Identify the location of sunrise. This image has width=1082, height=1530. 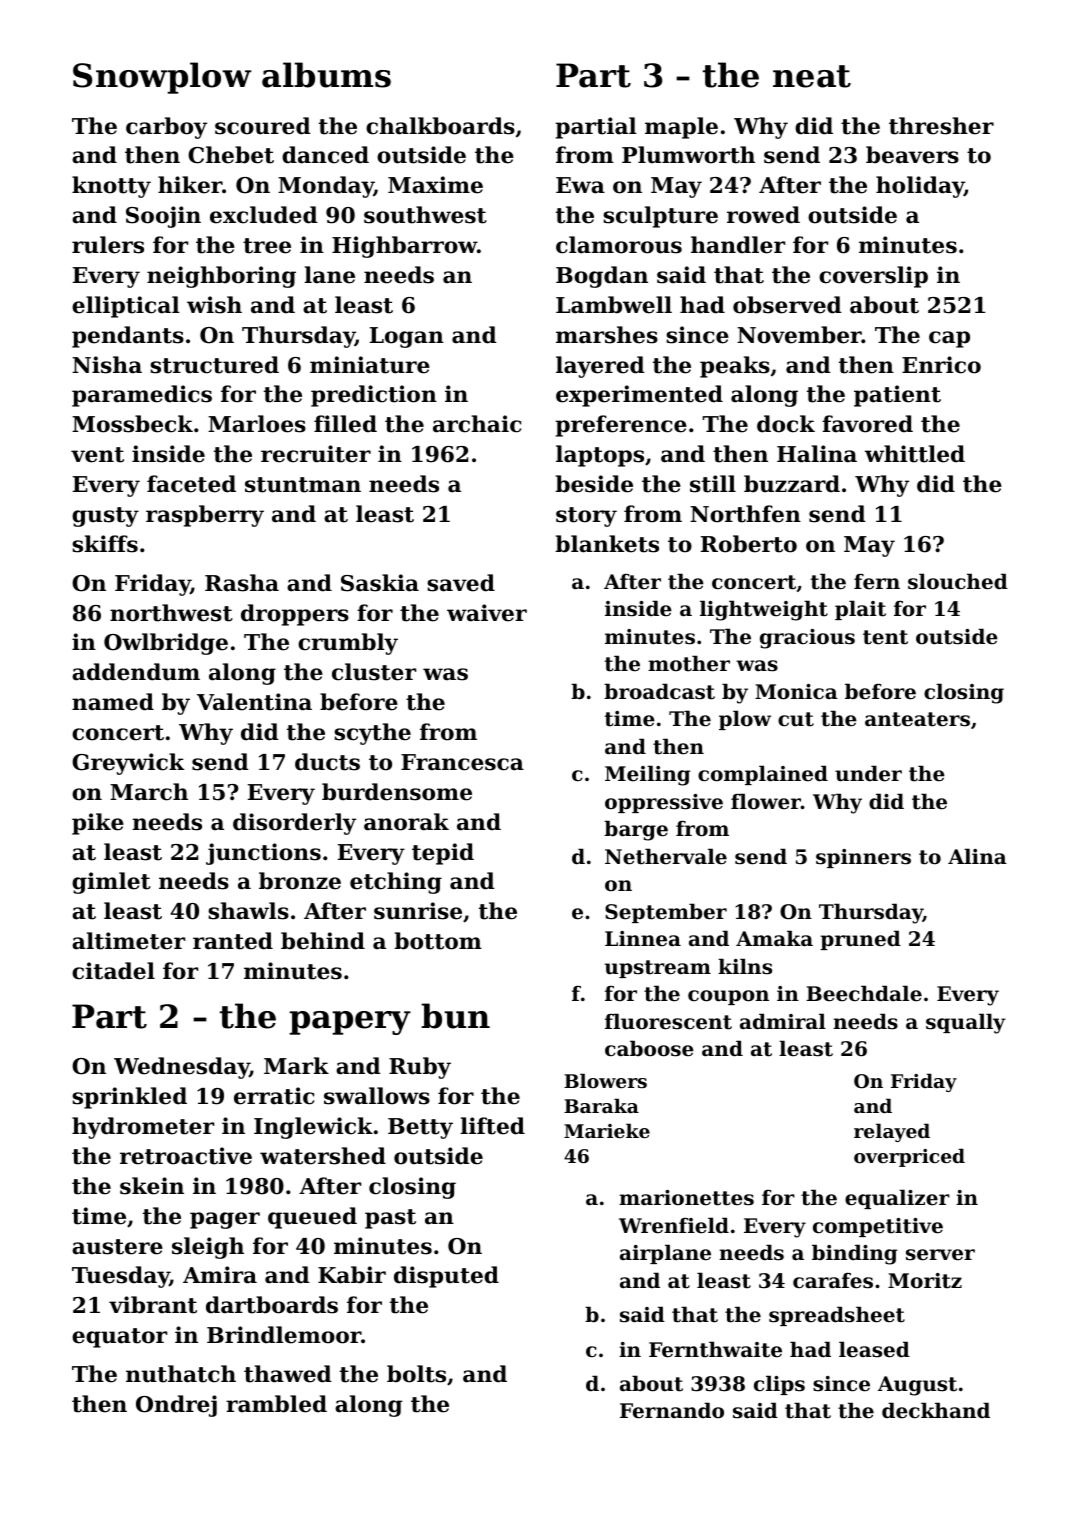
(418, 911).
